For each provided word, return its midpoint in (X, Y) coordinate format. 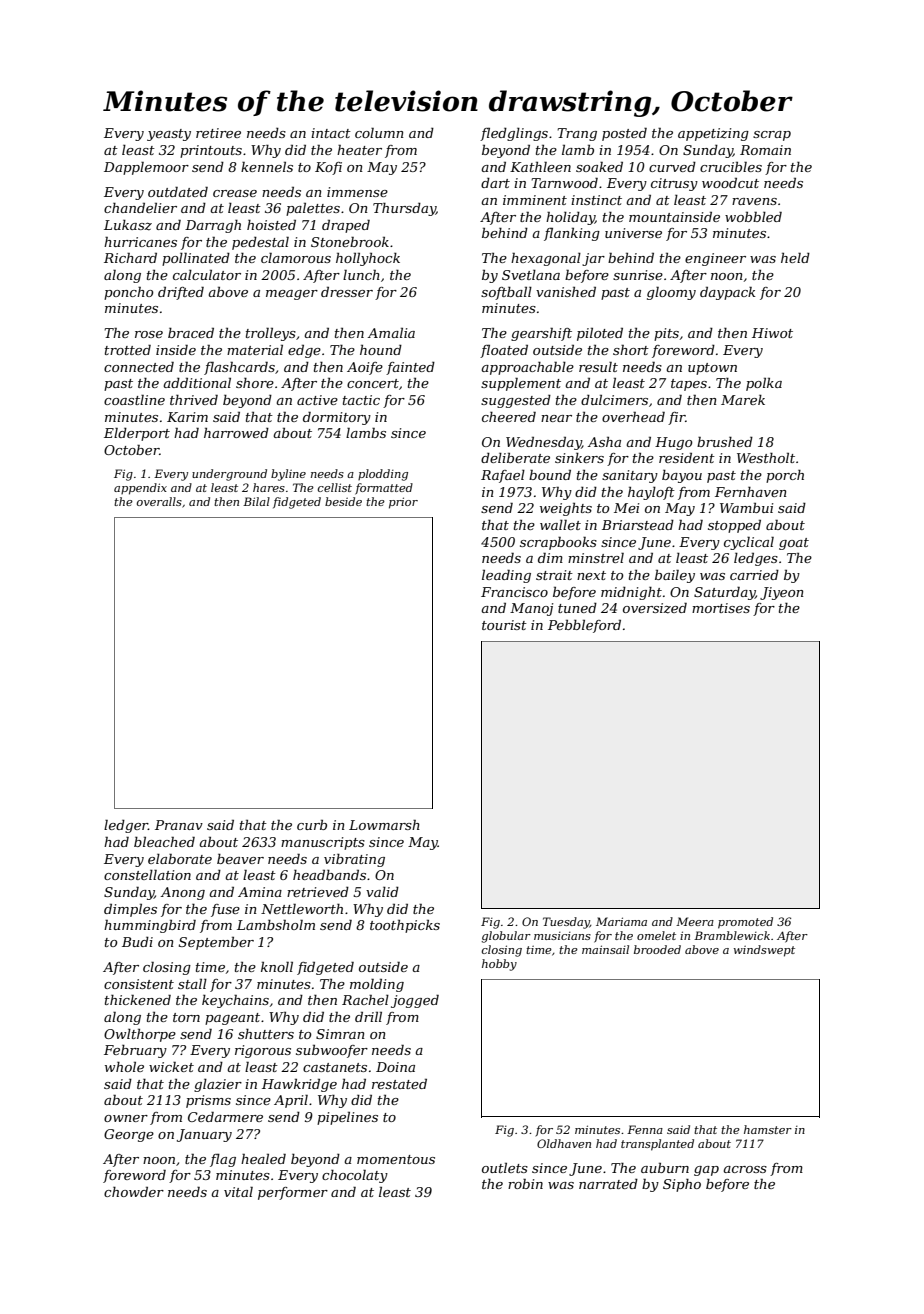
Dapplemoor (146, 168)
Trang (577, 134)
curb (312, 825)
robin (525, 1184)
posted (624, 134)
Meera (695, 921)
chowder (134, 1192)
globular (506, 937)
